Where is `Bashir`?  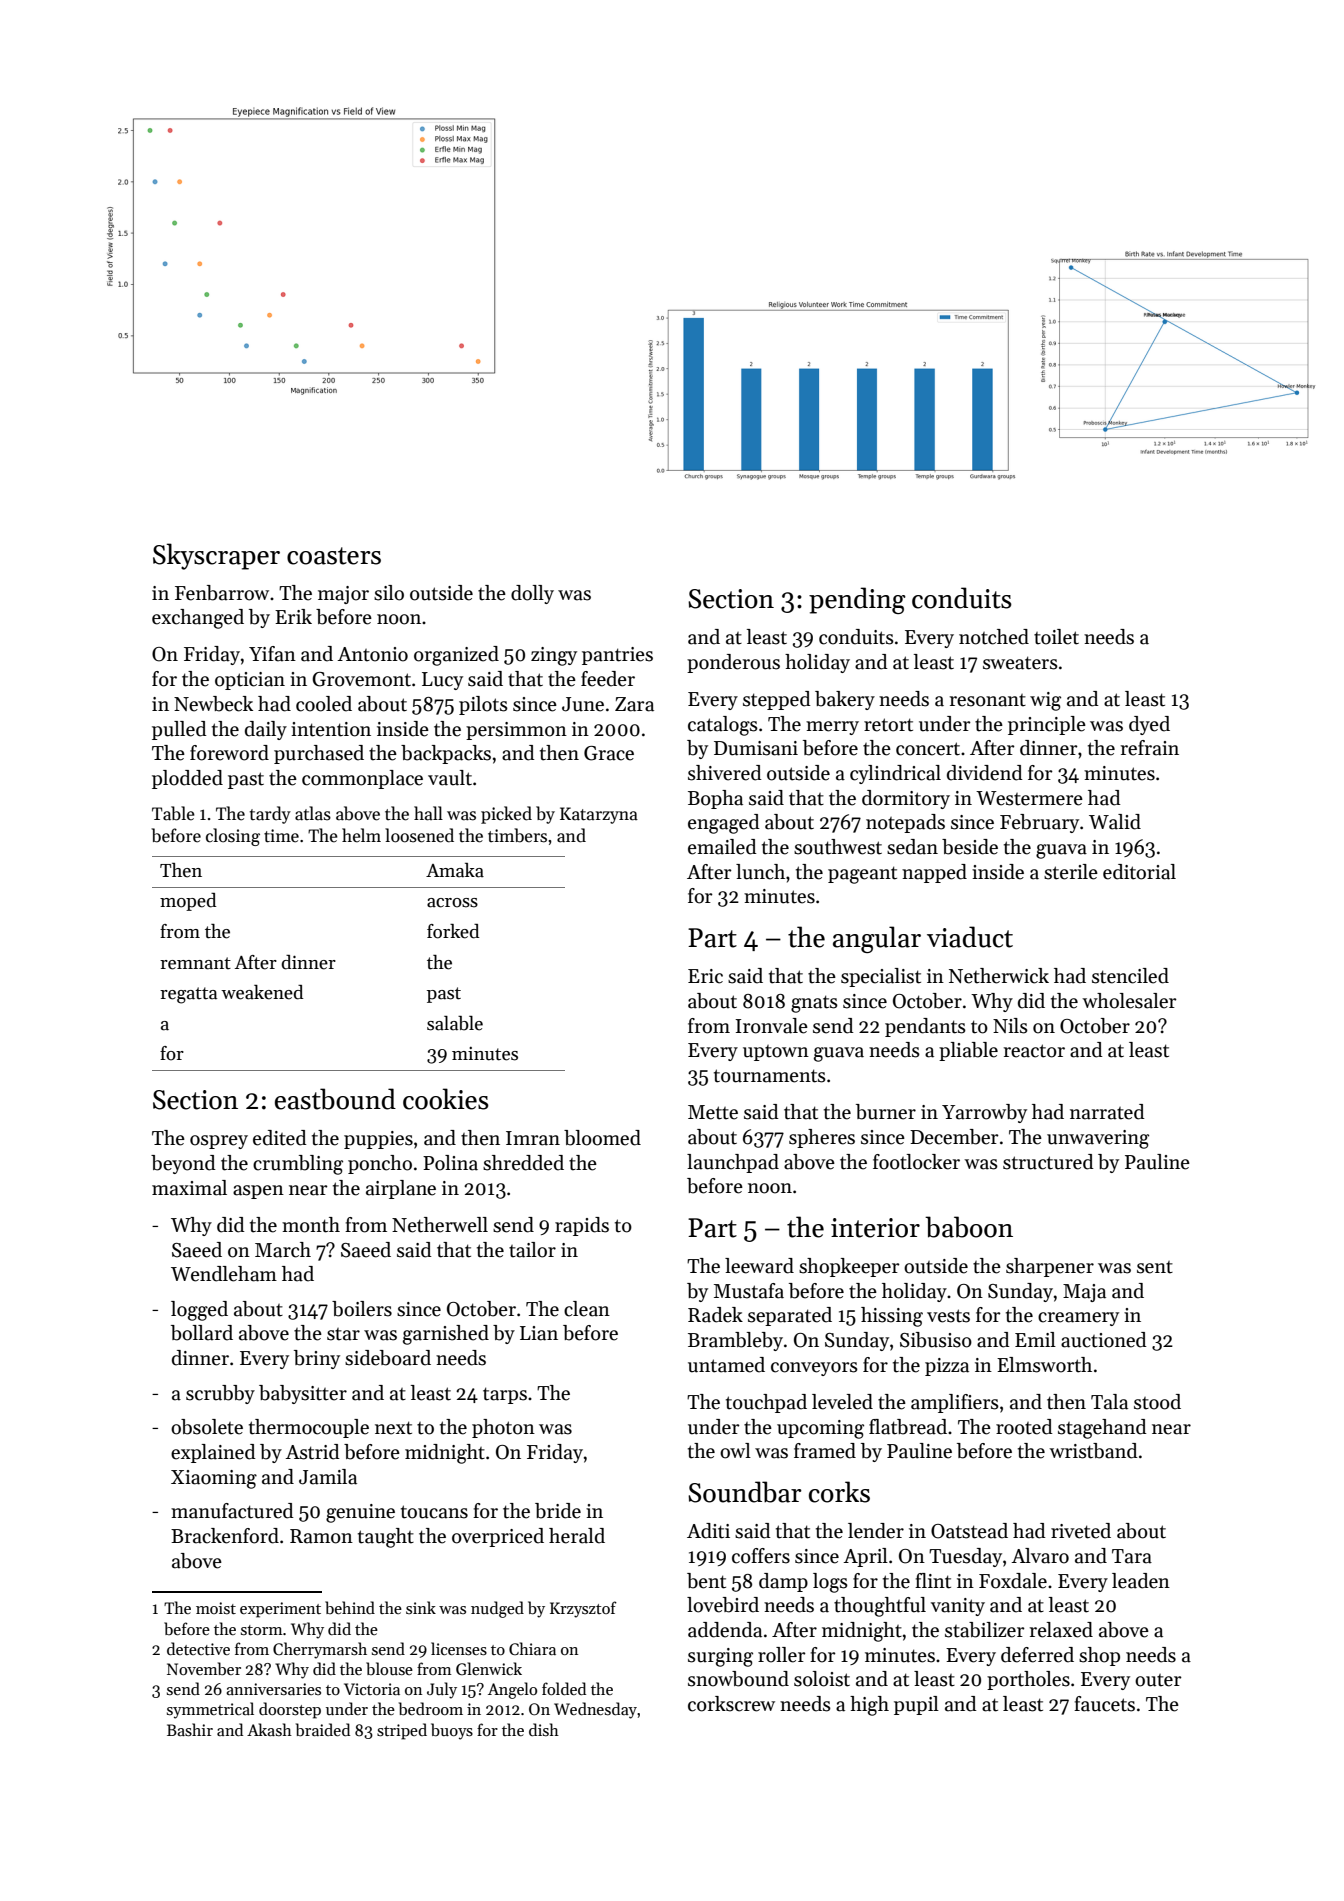 Bashir is located at coordinates (190, 1730).
